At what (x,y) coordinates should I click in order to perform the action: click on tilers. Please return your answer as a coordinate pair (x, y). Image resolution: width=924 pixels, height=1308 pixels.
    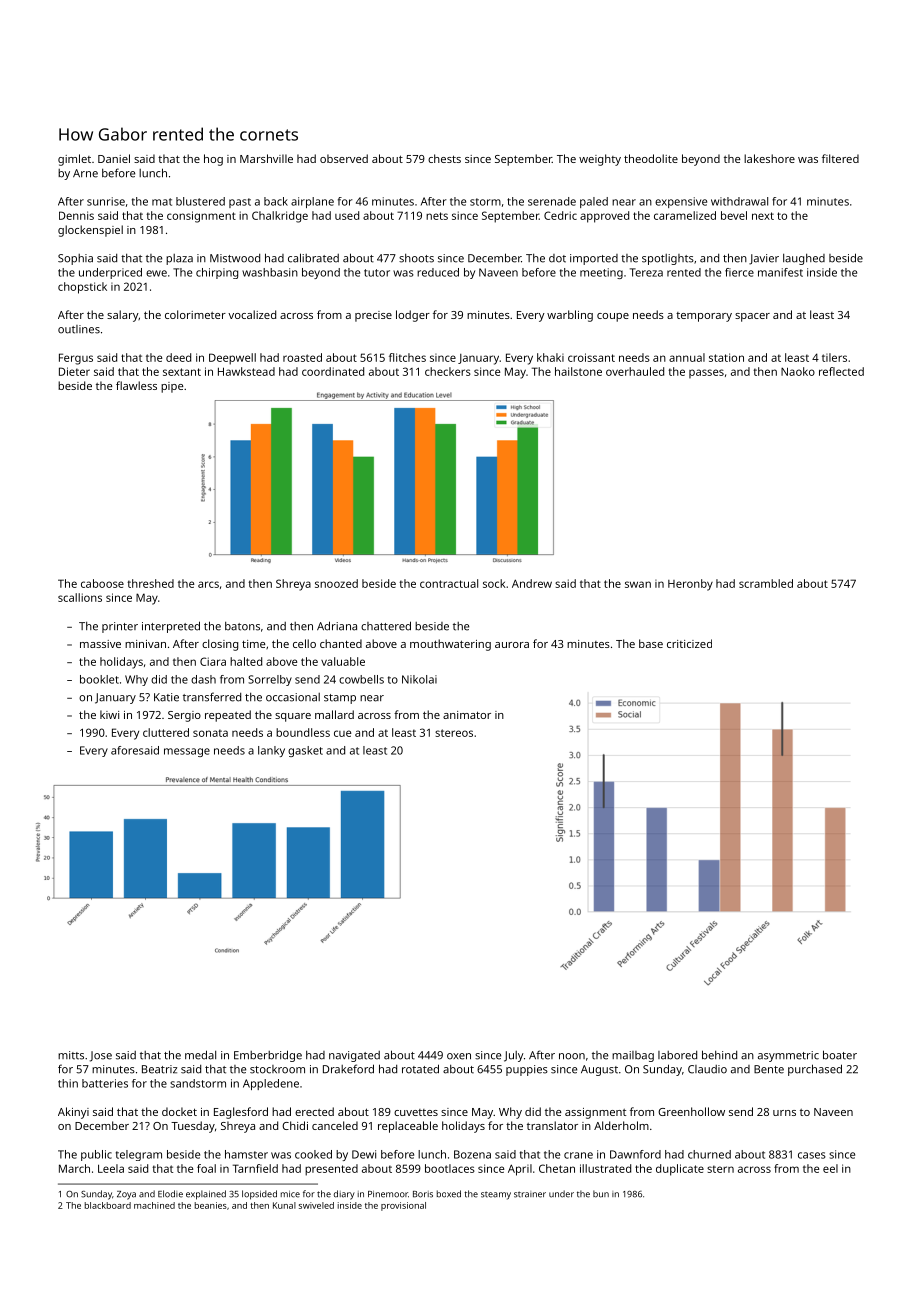
    Looking at the image, I should click on (834, 357).
